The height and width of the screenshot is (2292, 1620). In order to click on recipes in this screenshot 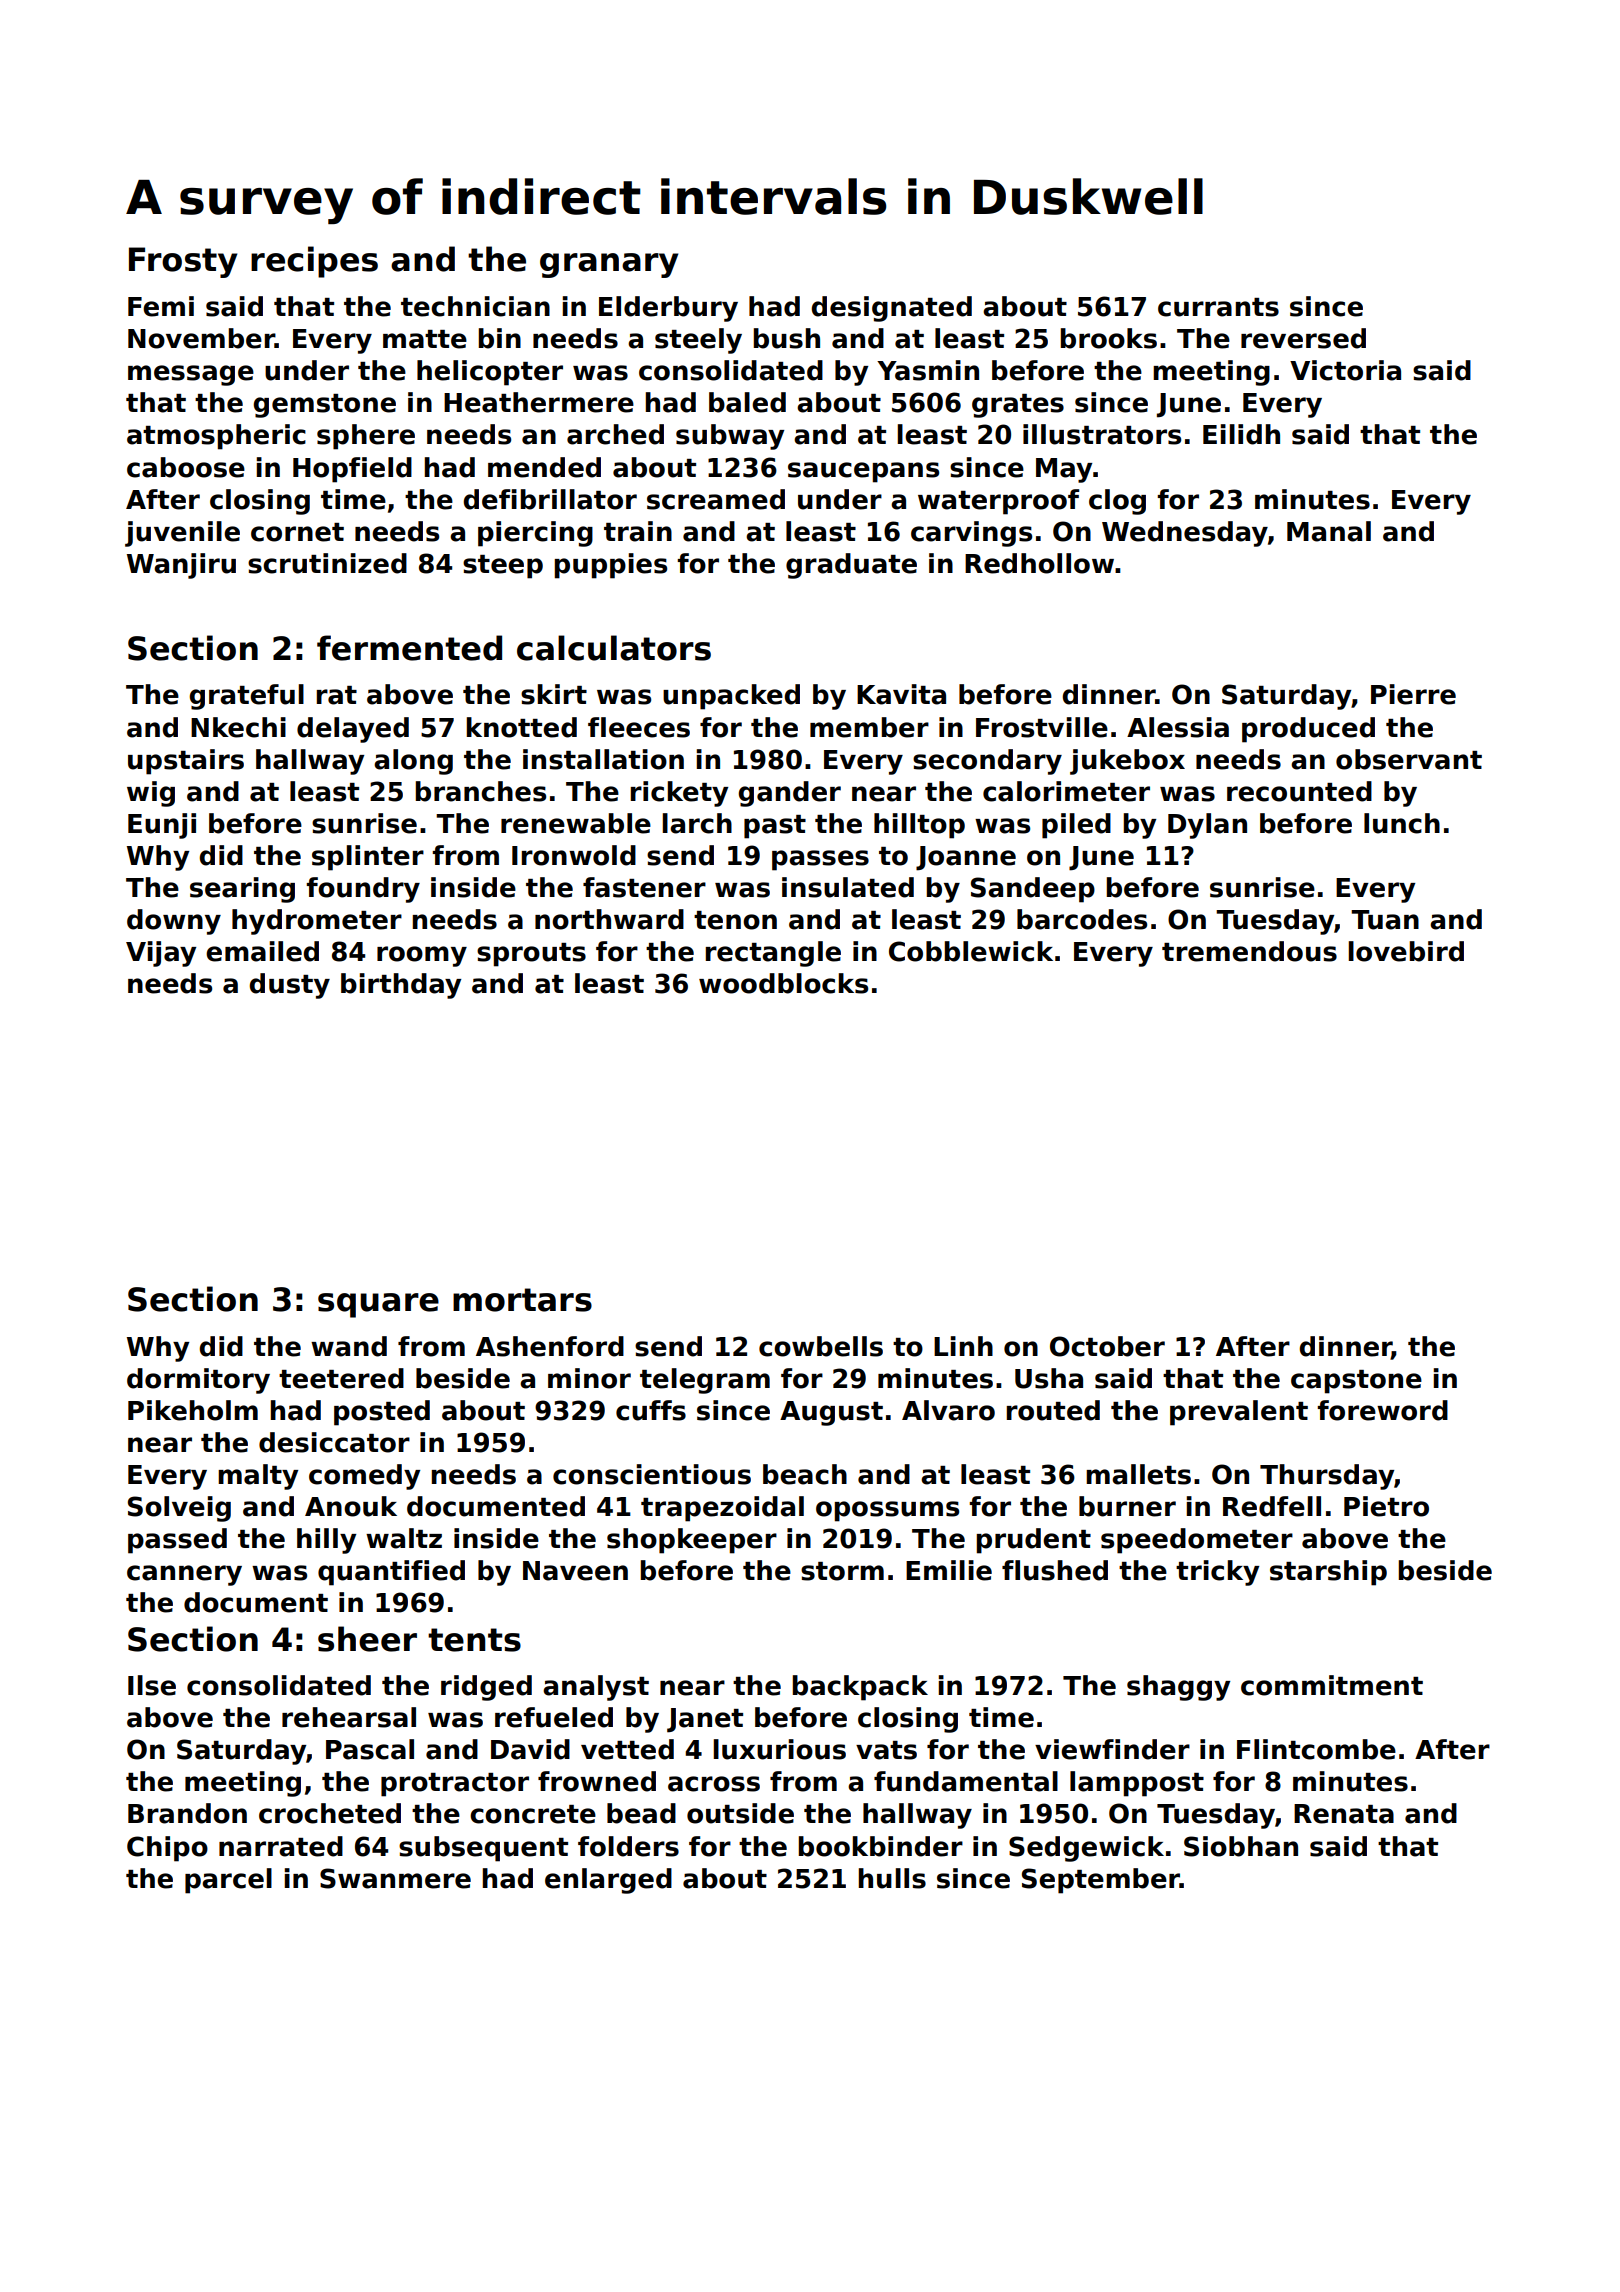, I will do `click(314, 262)`.
